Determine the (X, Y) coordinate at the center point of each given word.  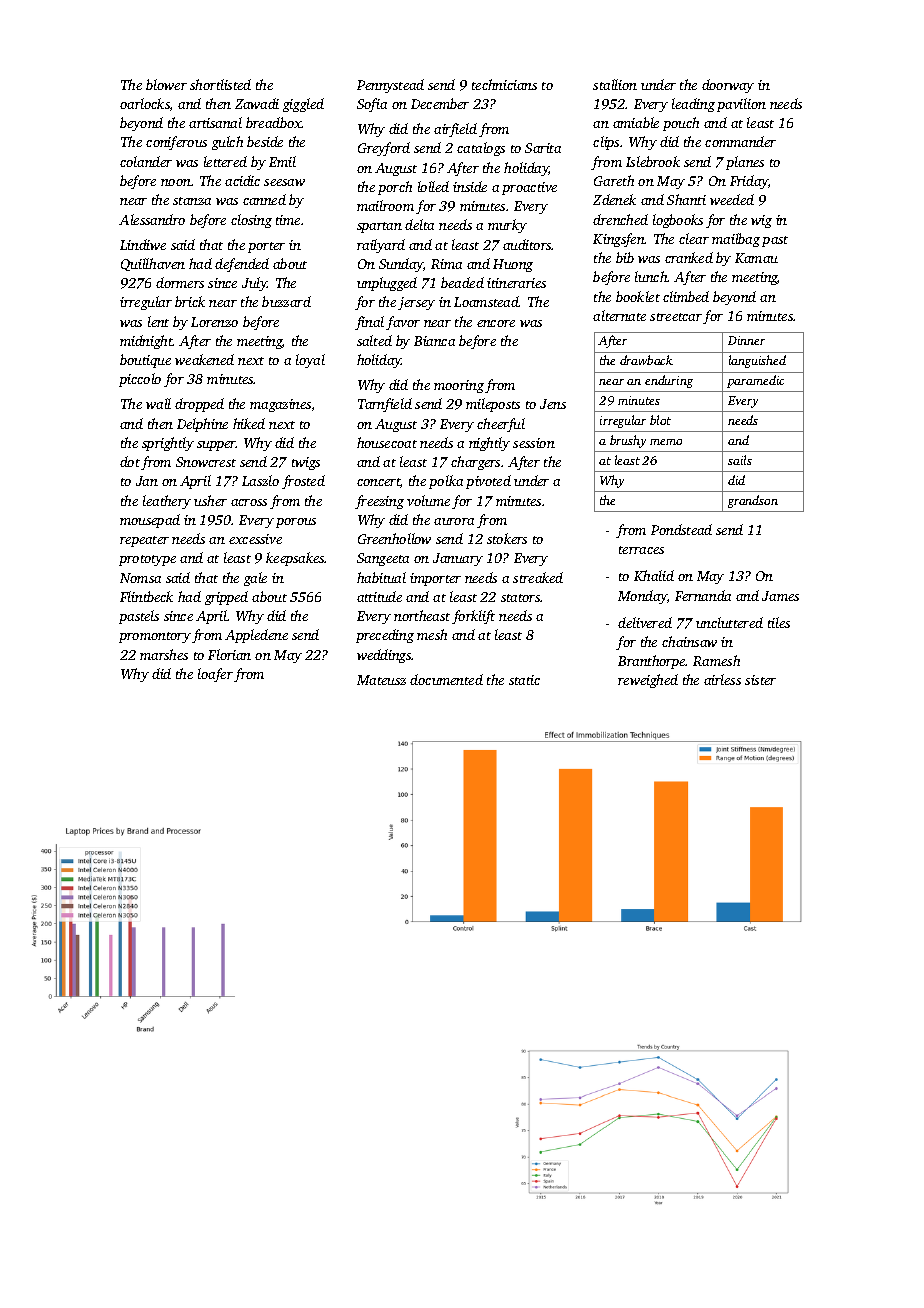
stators (520, 598)
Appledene (256, 636)
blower (166, 84)
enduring (669, 381)
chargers (475, 463)
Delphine (202, 425)
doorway (728, 86)
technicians (504, 84)
